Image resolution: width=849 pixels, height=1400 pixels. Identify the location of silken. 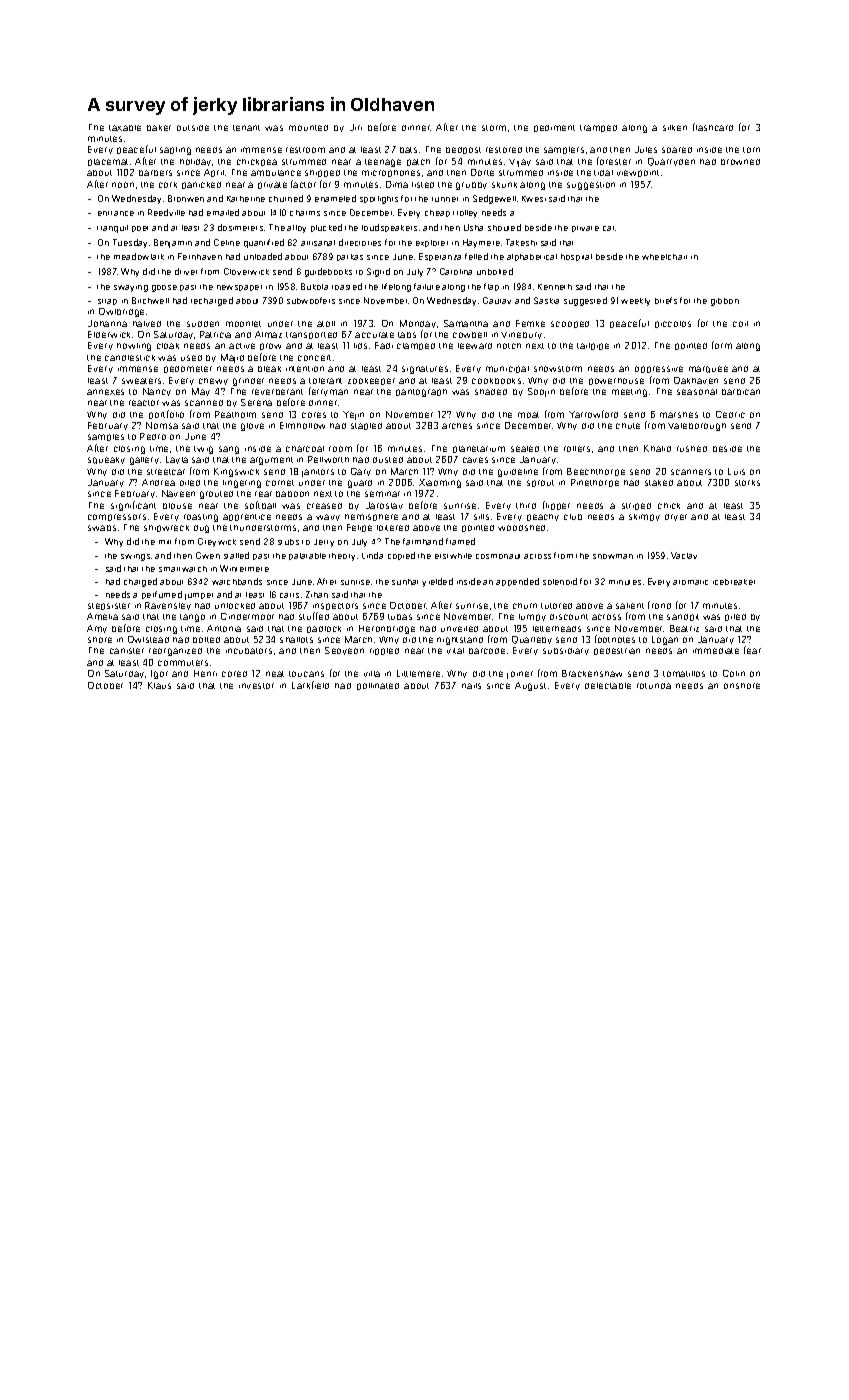
(675, 128).
